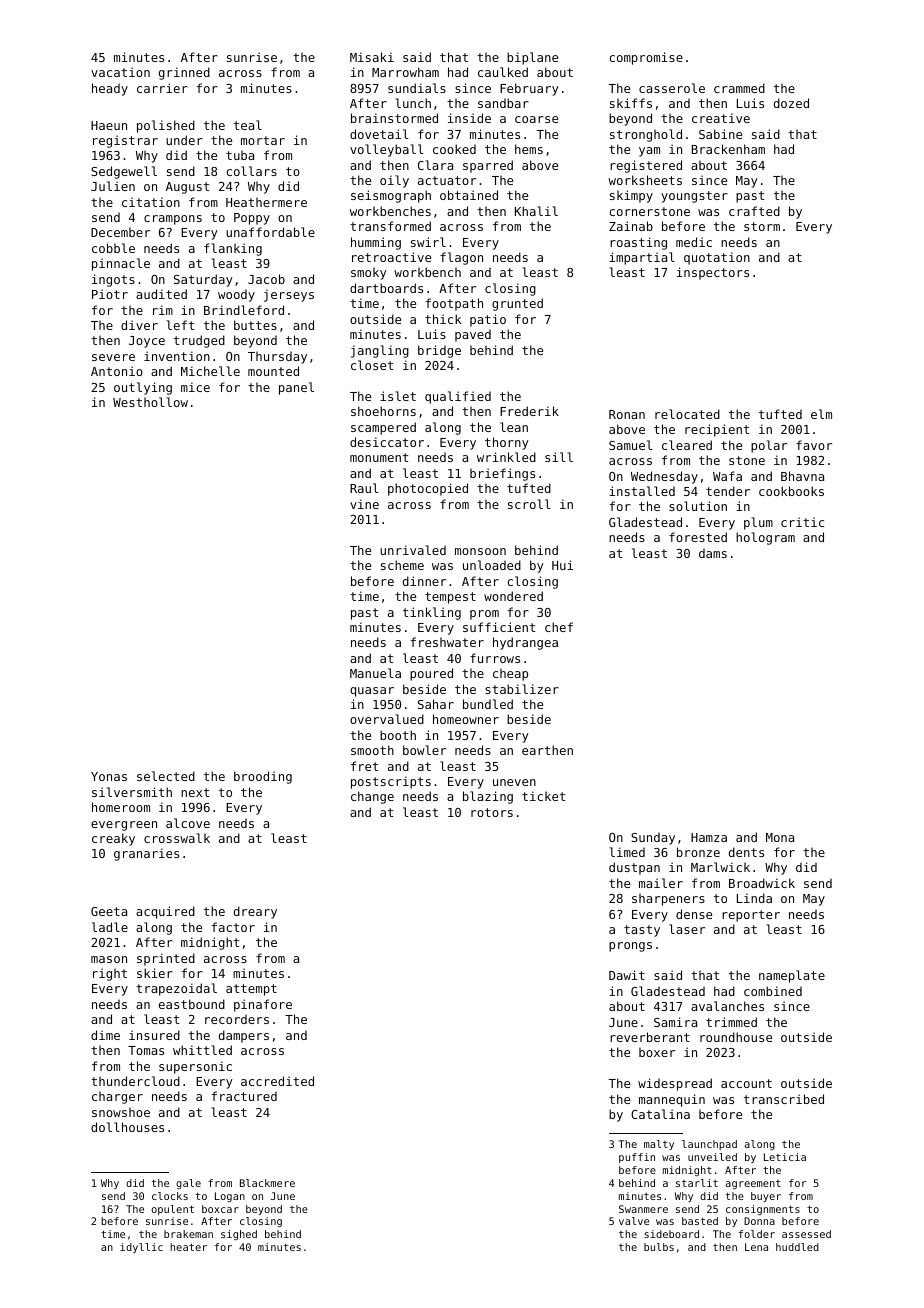  What do you see at coordinates (627, 414) in the document?
I see `Ronan` at bounding box center [627, 414].
